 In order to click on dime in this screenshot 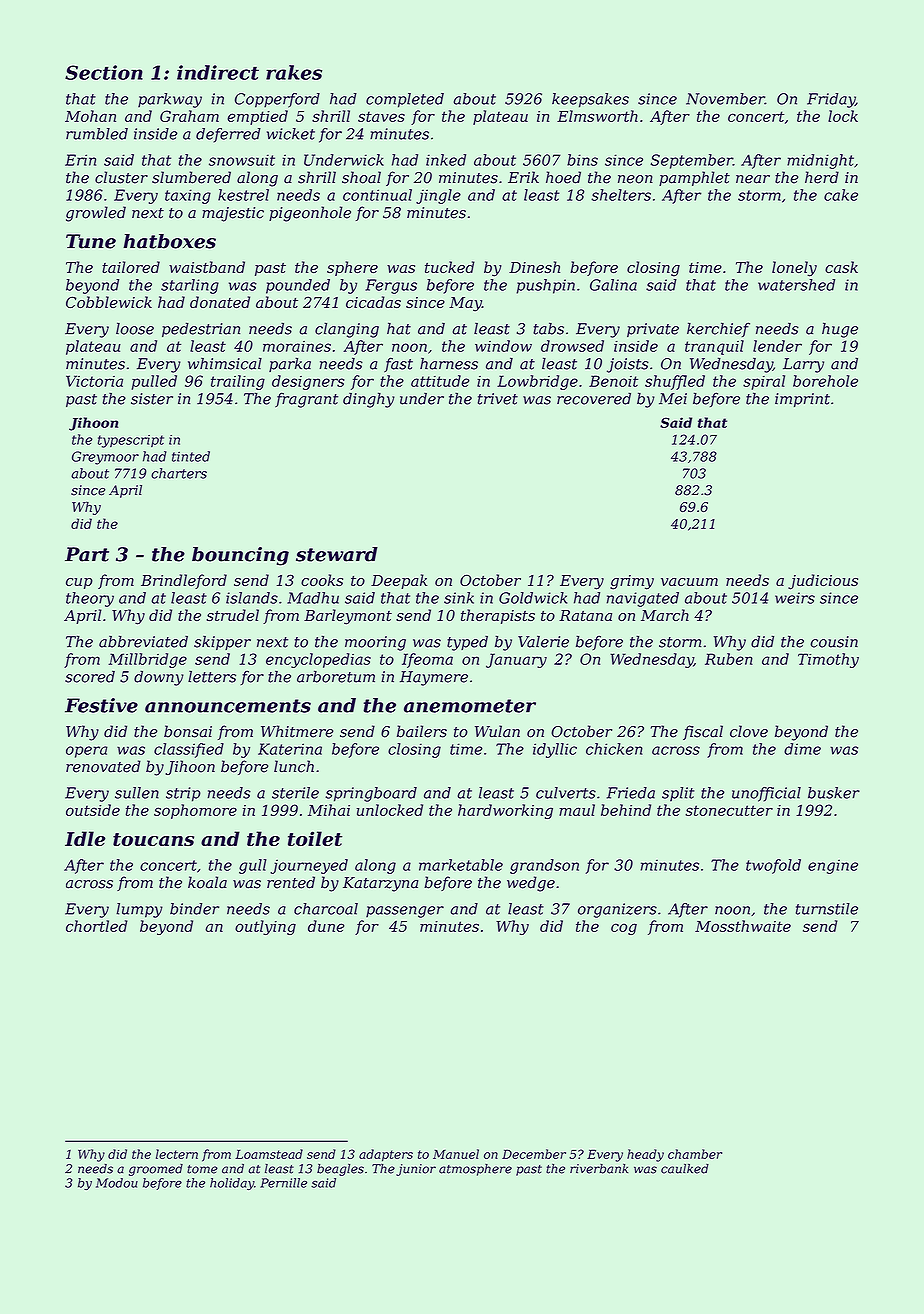, I will do `click(802, 749)`.
